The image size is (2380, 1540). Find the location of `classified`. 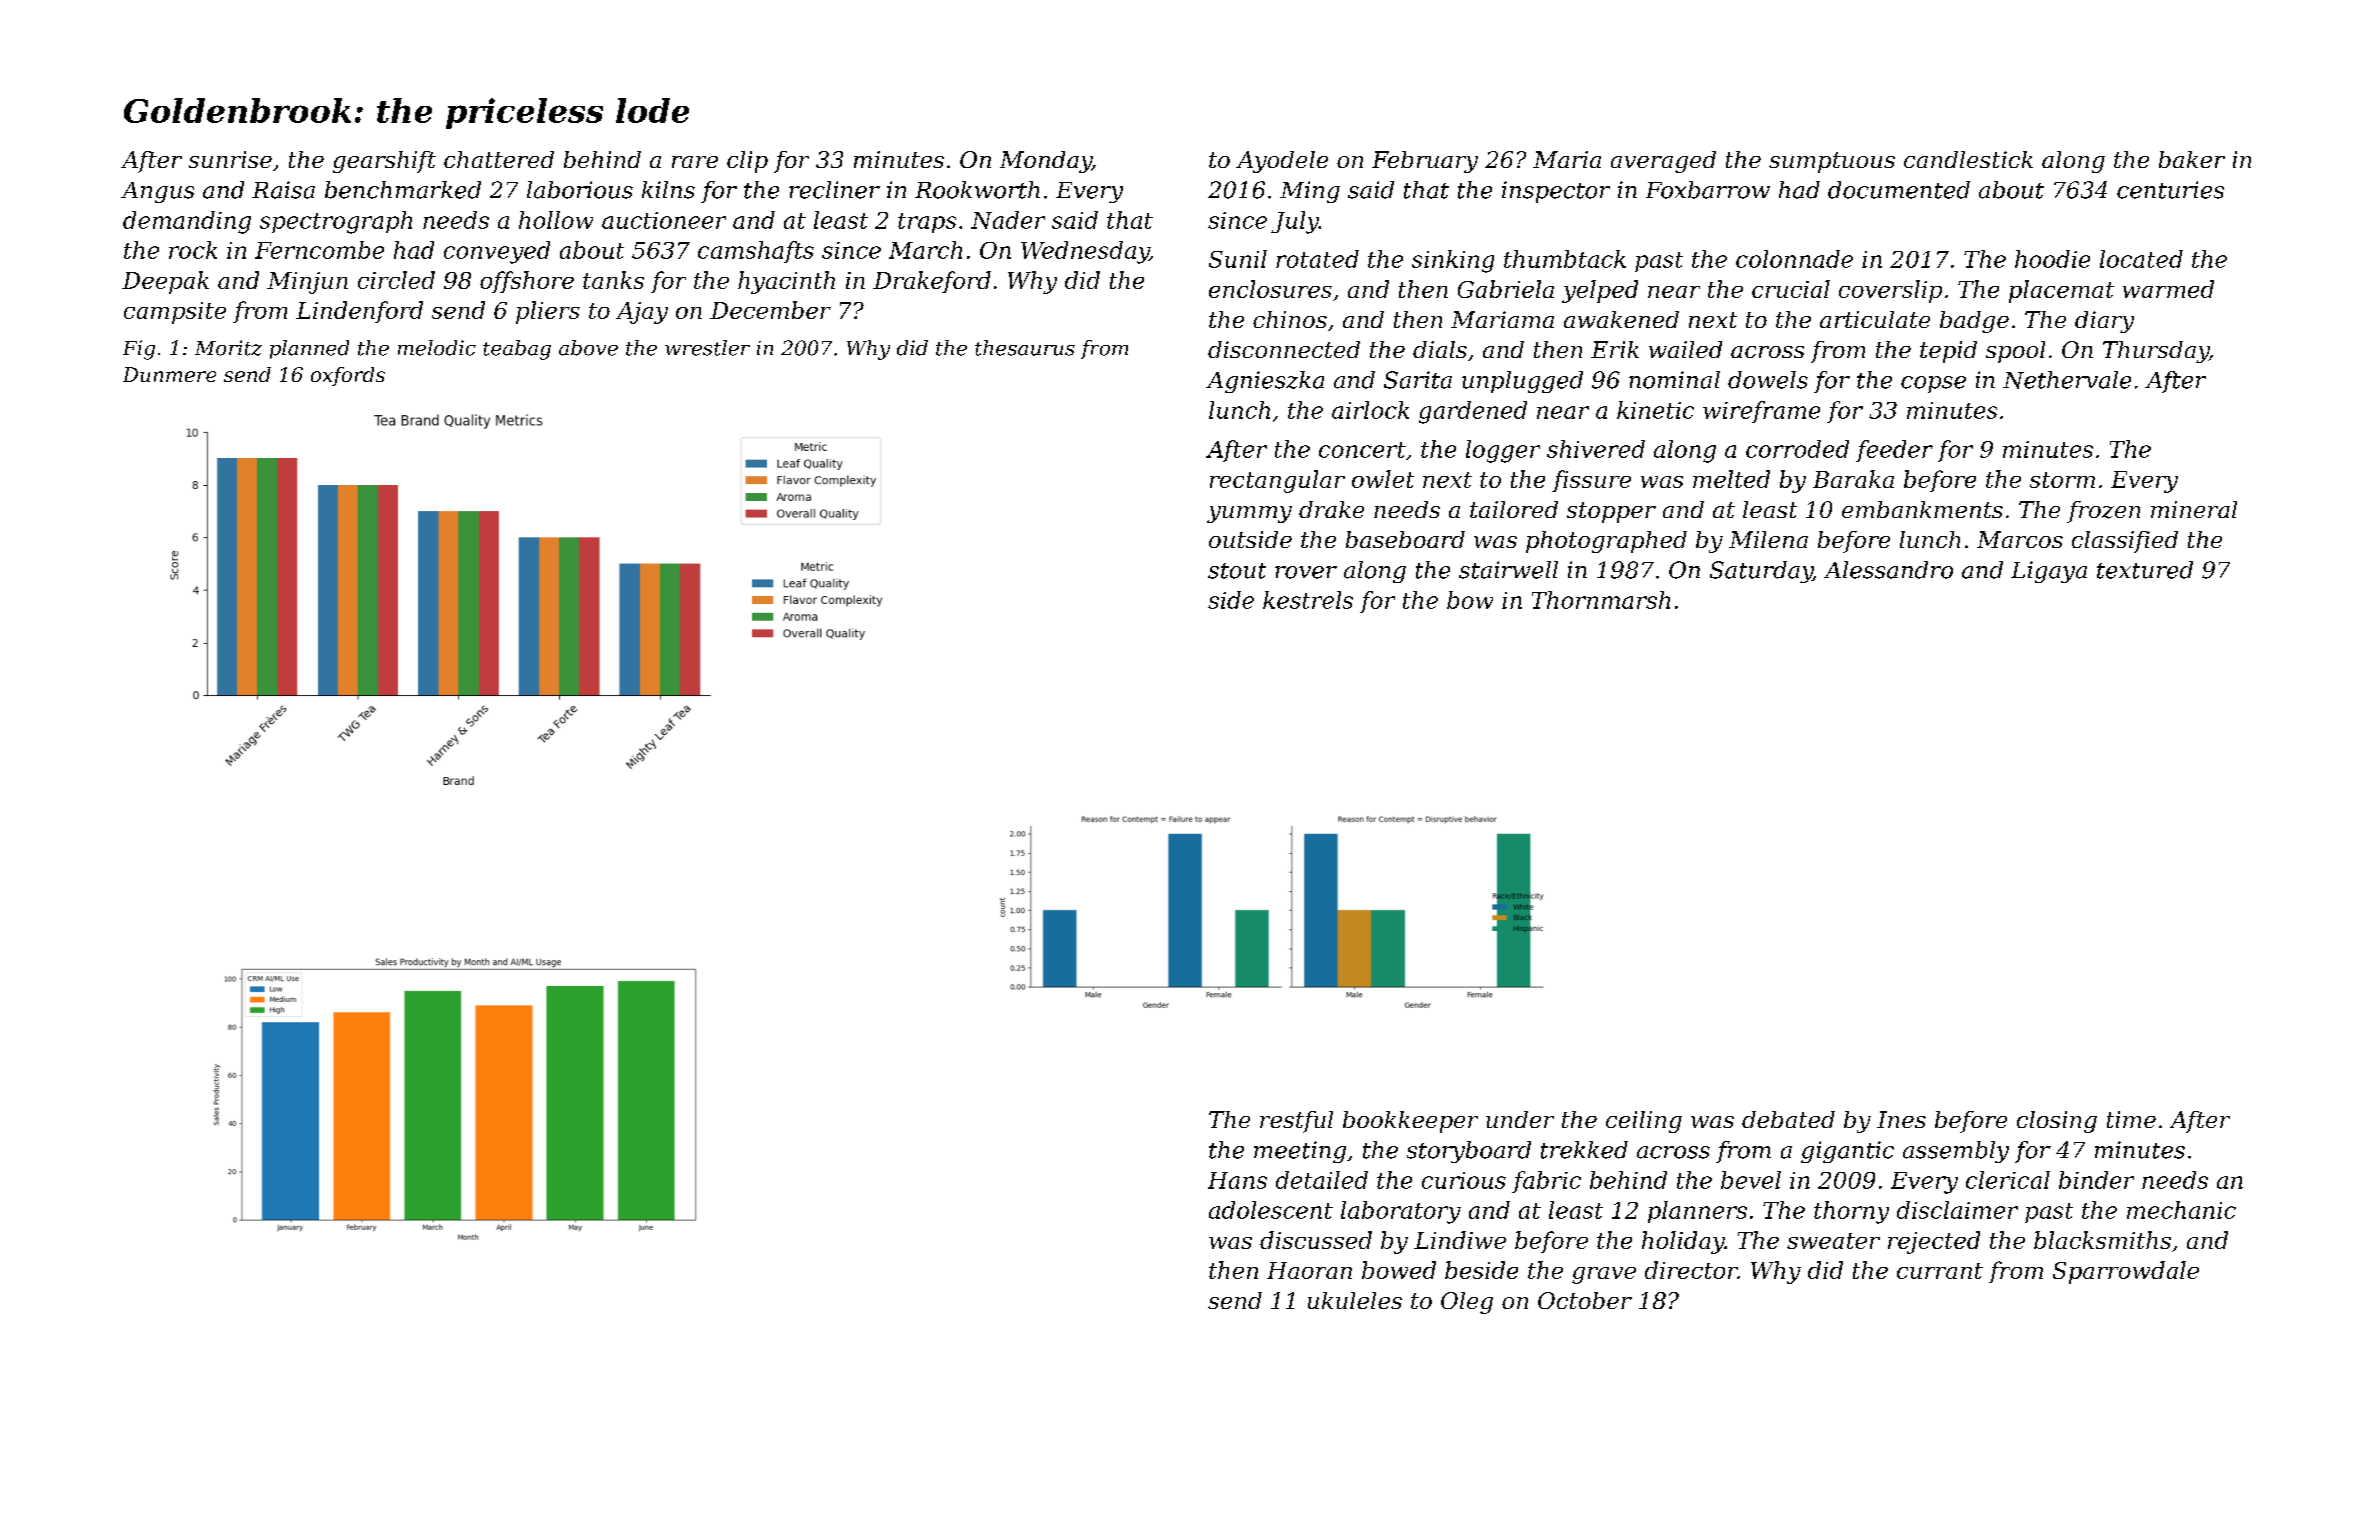

classified is located at coordinates (2125, 542).
